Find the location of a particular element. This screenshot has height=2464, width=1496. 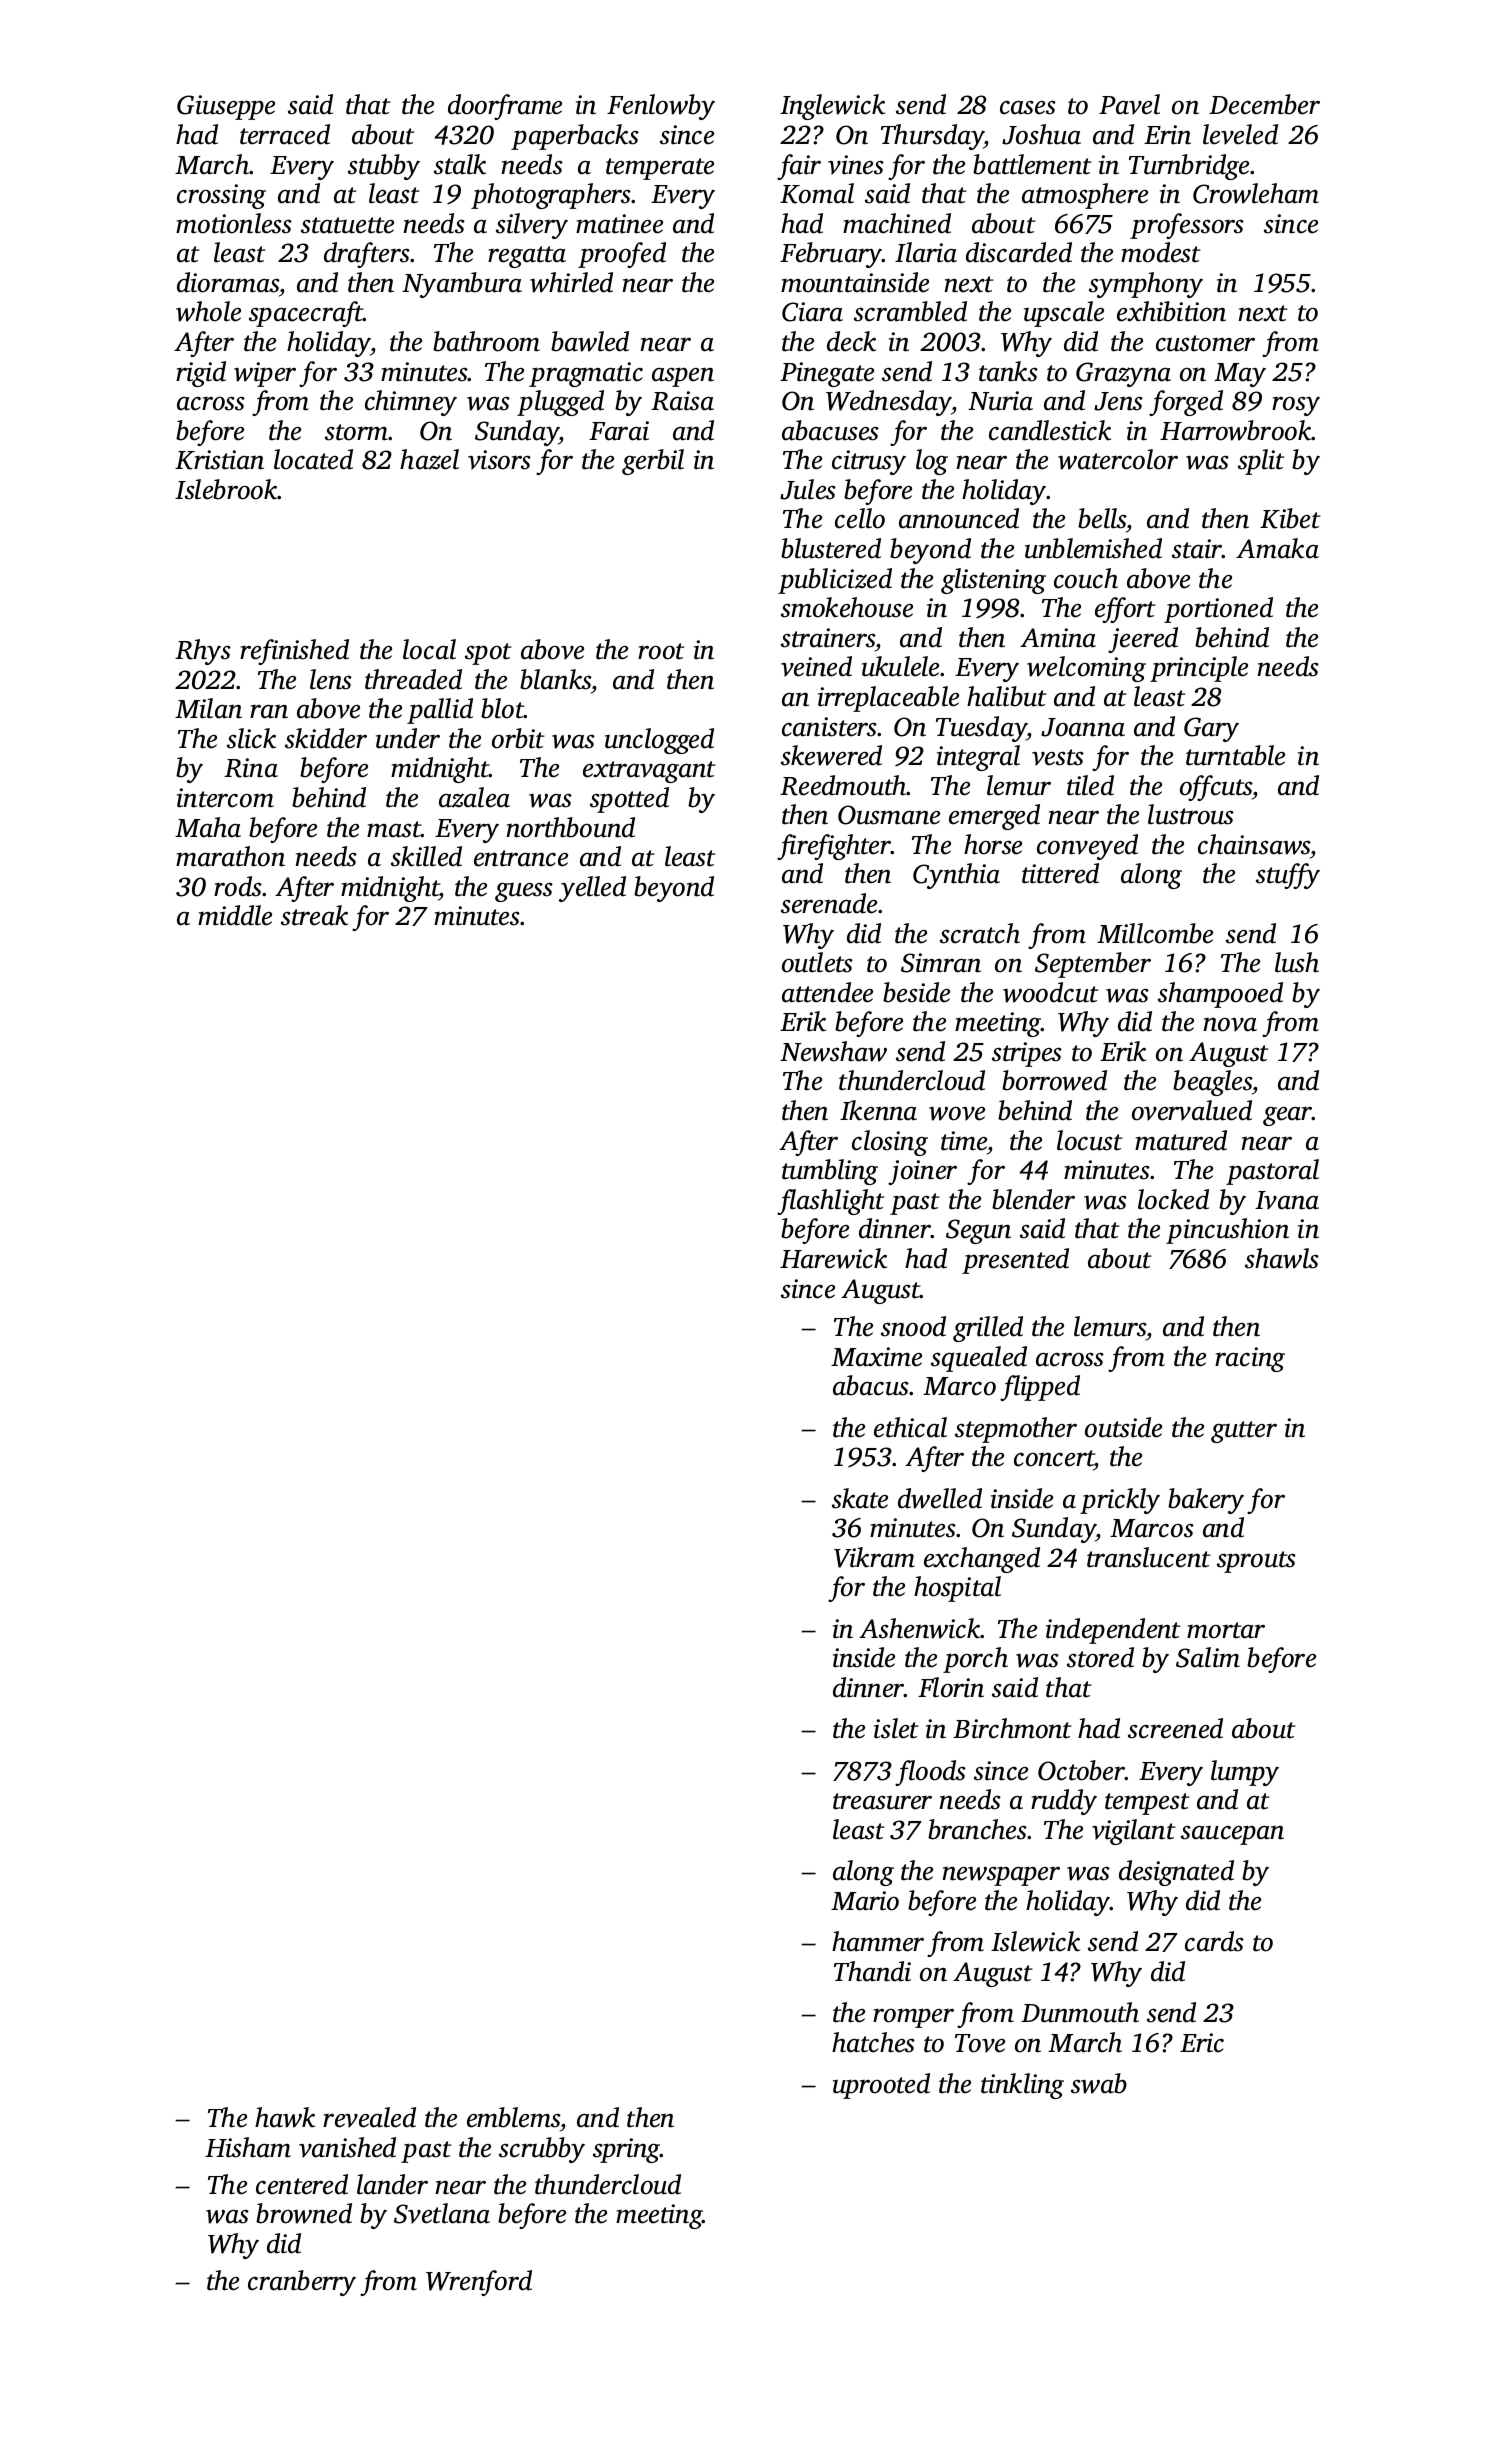

blustered is located at coordinates (831, 548).
